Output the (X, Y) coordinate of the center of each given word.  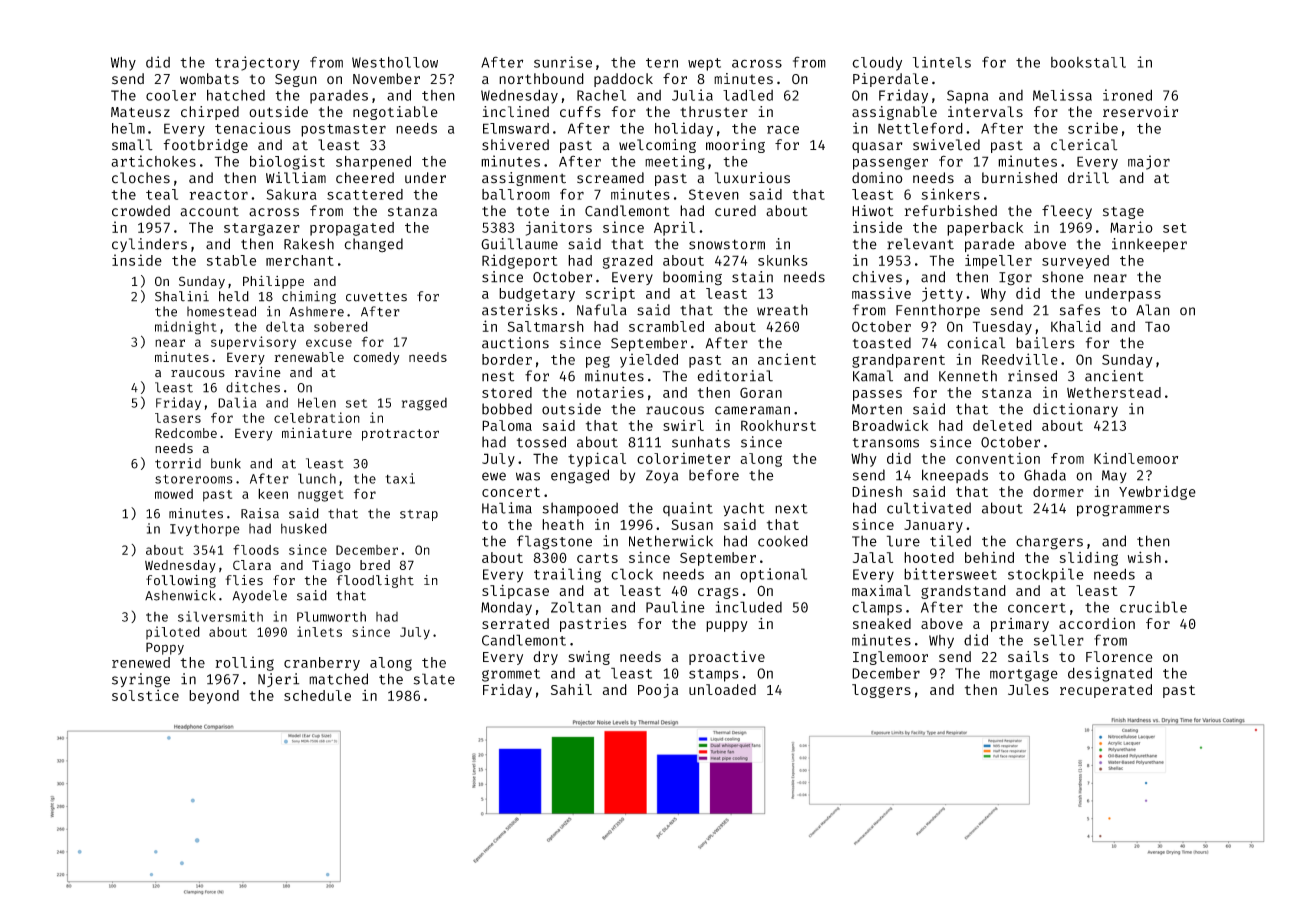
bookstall (1088, 62)
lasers (178, 418)
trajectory (257, 63)
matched (338, 679)
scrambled (666, 326)
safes (1080, 310)
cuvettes (376, 297)
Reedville (1020, 359)
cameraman (752, 410)
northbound (541, 79)
